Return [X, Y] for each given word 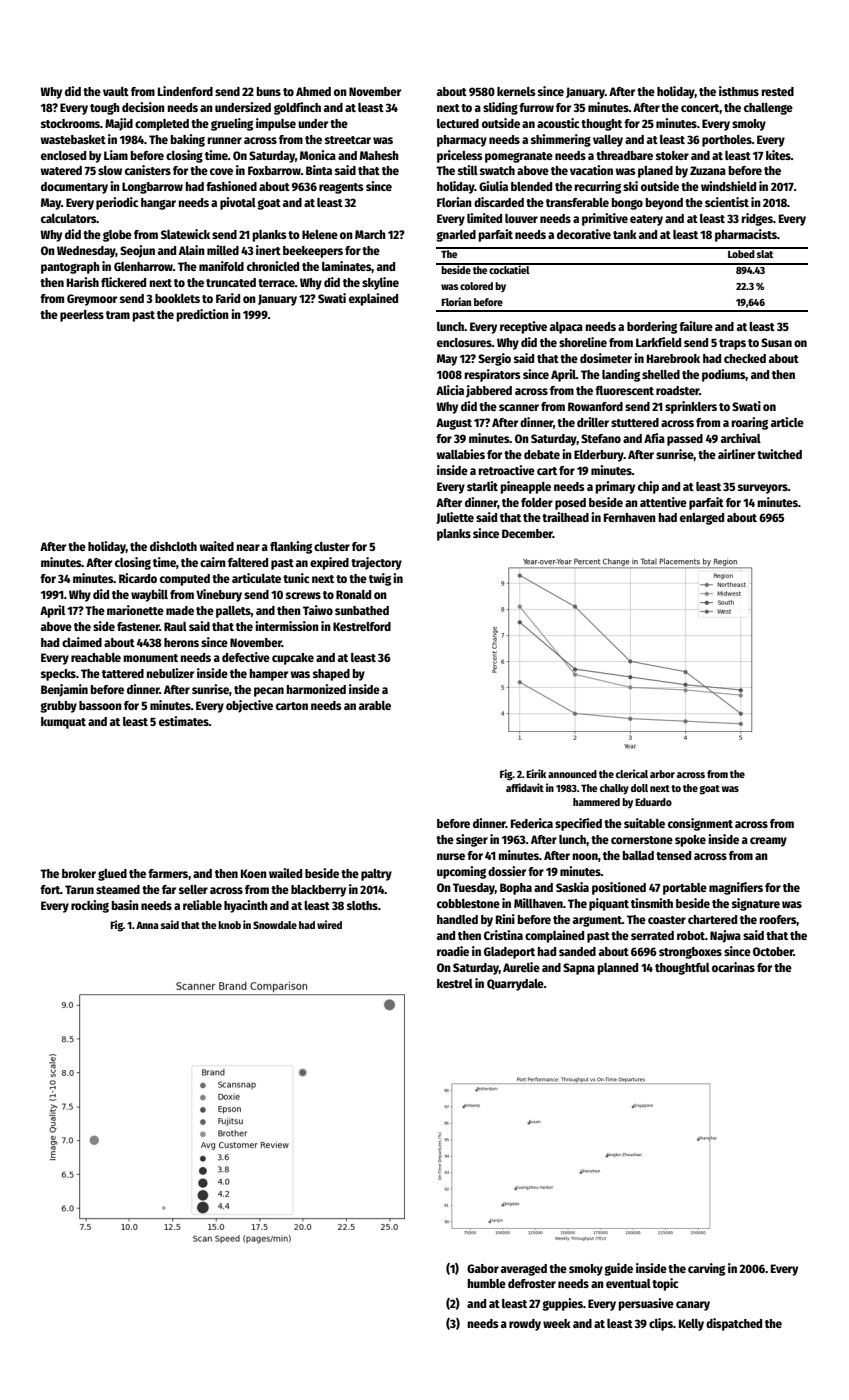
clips [661, 1324]
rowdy [525, 1325]
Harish [83, 282]
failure [696, 326]
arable [375, 705]
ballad [638, 855]
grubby [58, 707]
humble [487, 1283]
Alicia [450, 390]
